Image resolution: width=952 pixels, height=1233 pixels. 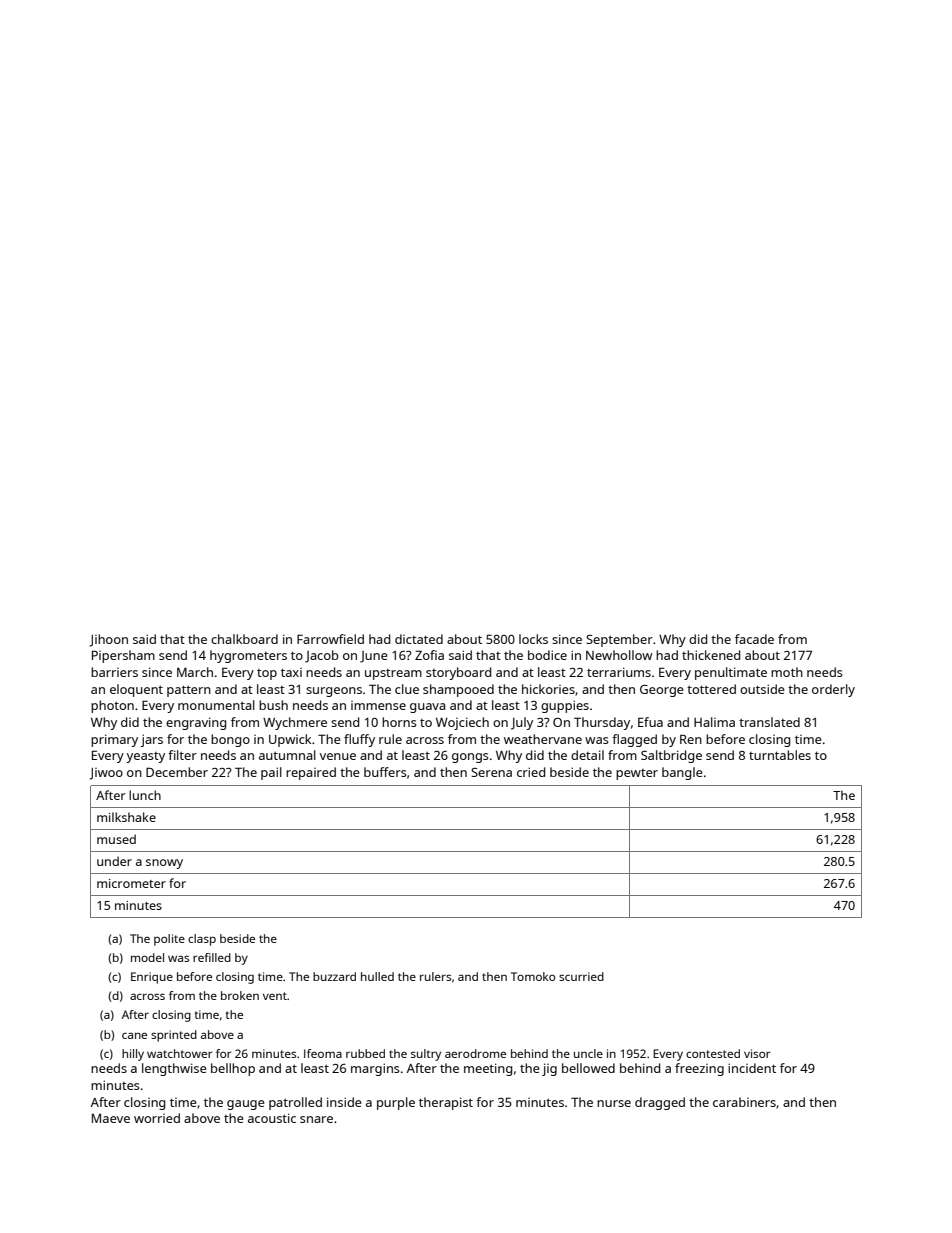 What do you see at coordinates (754, 639) in the page?
I see `facade` at bounding box center [754, 639].
